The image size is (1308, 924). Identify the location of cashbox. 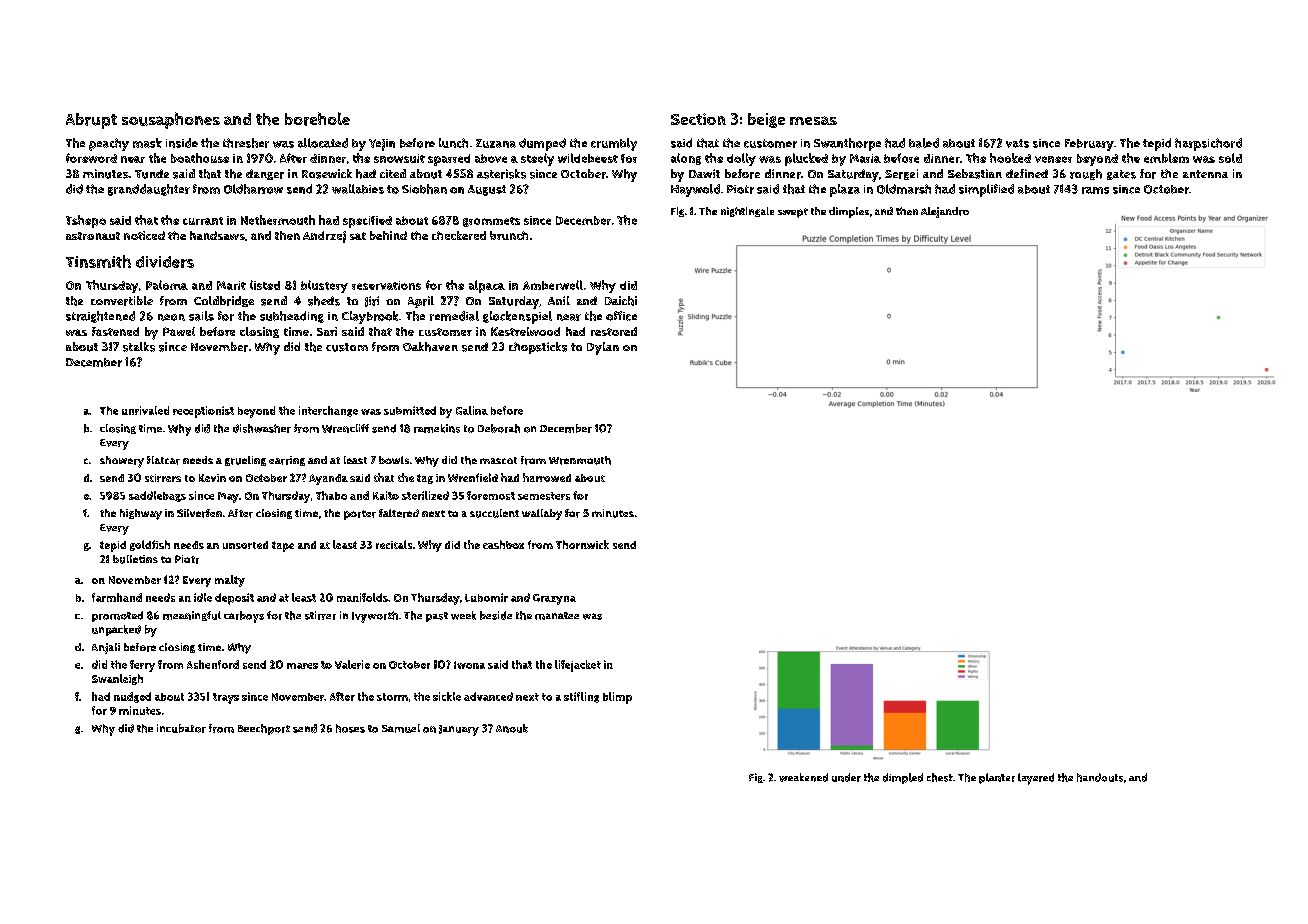
(503, 544).
